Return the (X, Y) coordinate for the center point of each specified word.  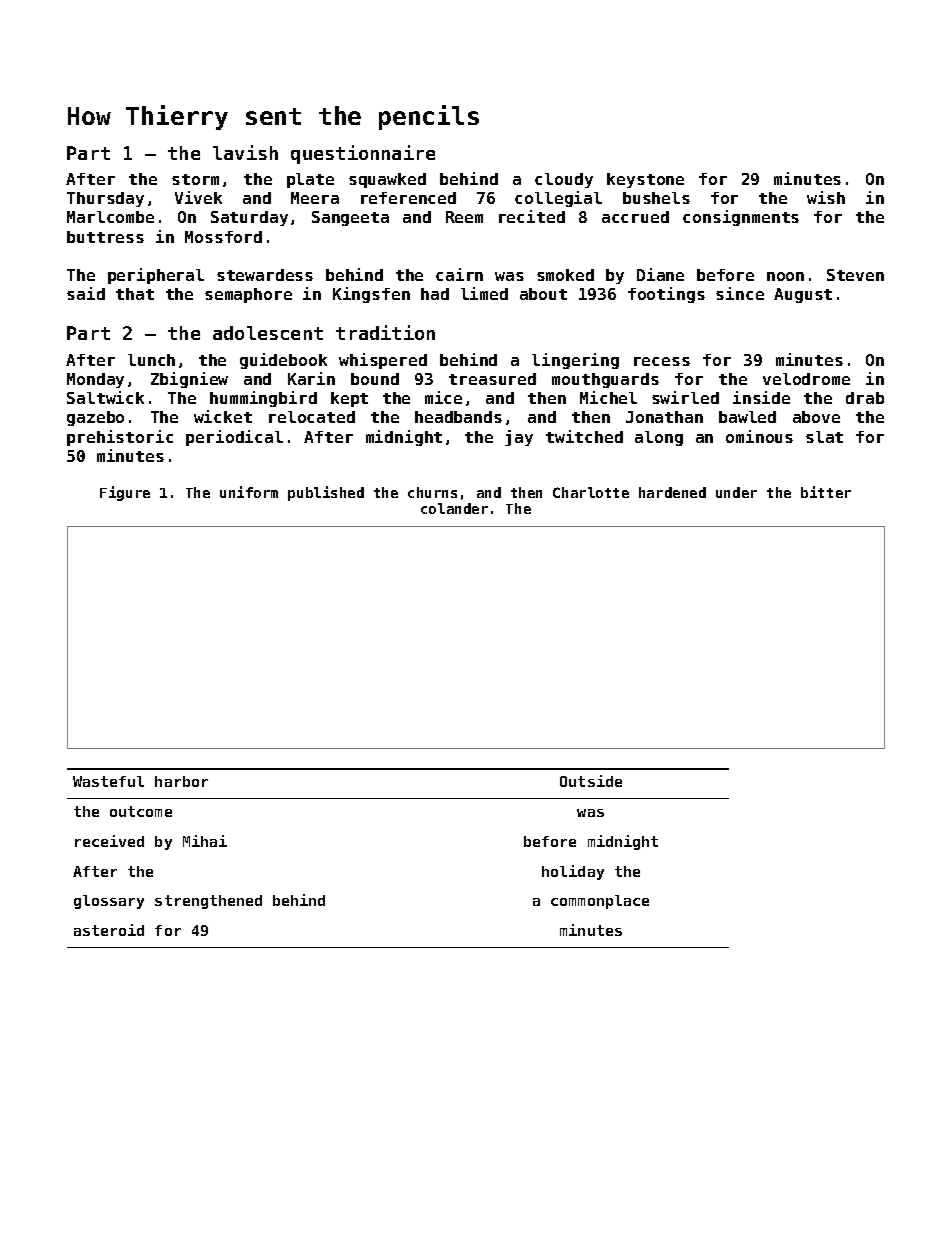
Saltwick (105, 397)
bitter (826, 492)
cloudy (564, 180)
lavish (245, 152)
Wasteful (108, 781)
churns (432, 492)
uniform (249, 492)
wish (826, 197)
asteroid (109, 930)
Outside (591, 781)
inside (761, 397)
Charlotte (591, 492)
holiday (573, 872)
